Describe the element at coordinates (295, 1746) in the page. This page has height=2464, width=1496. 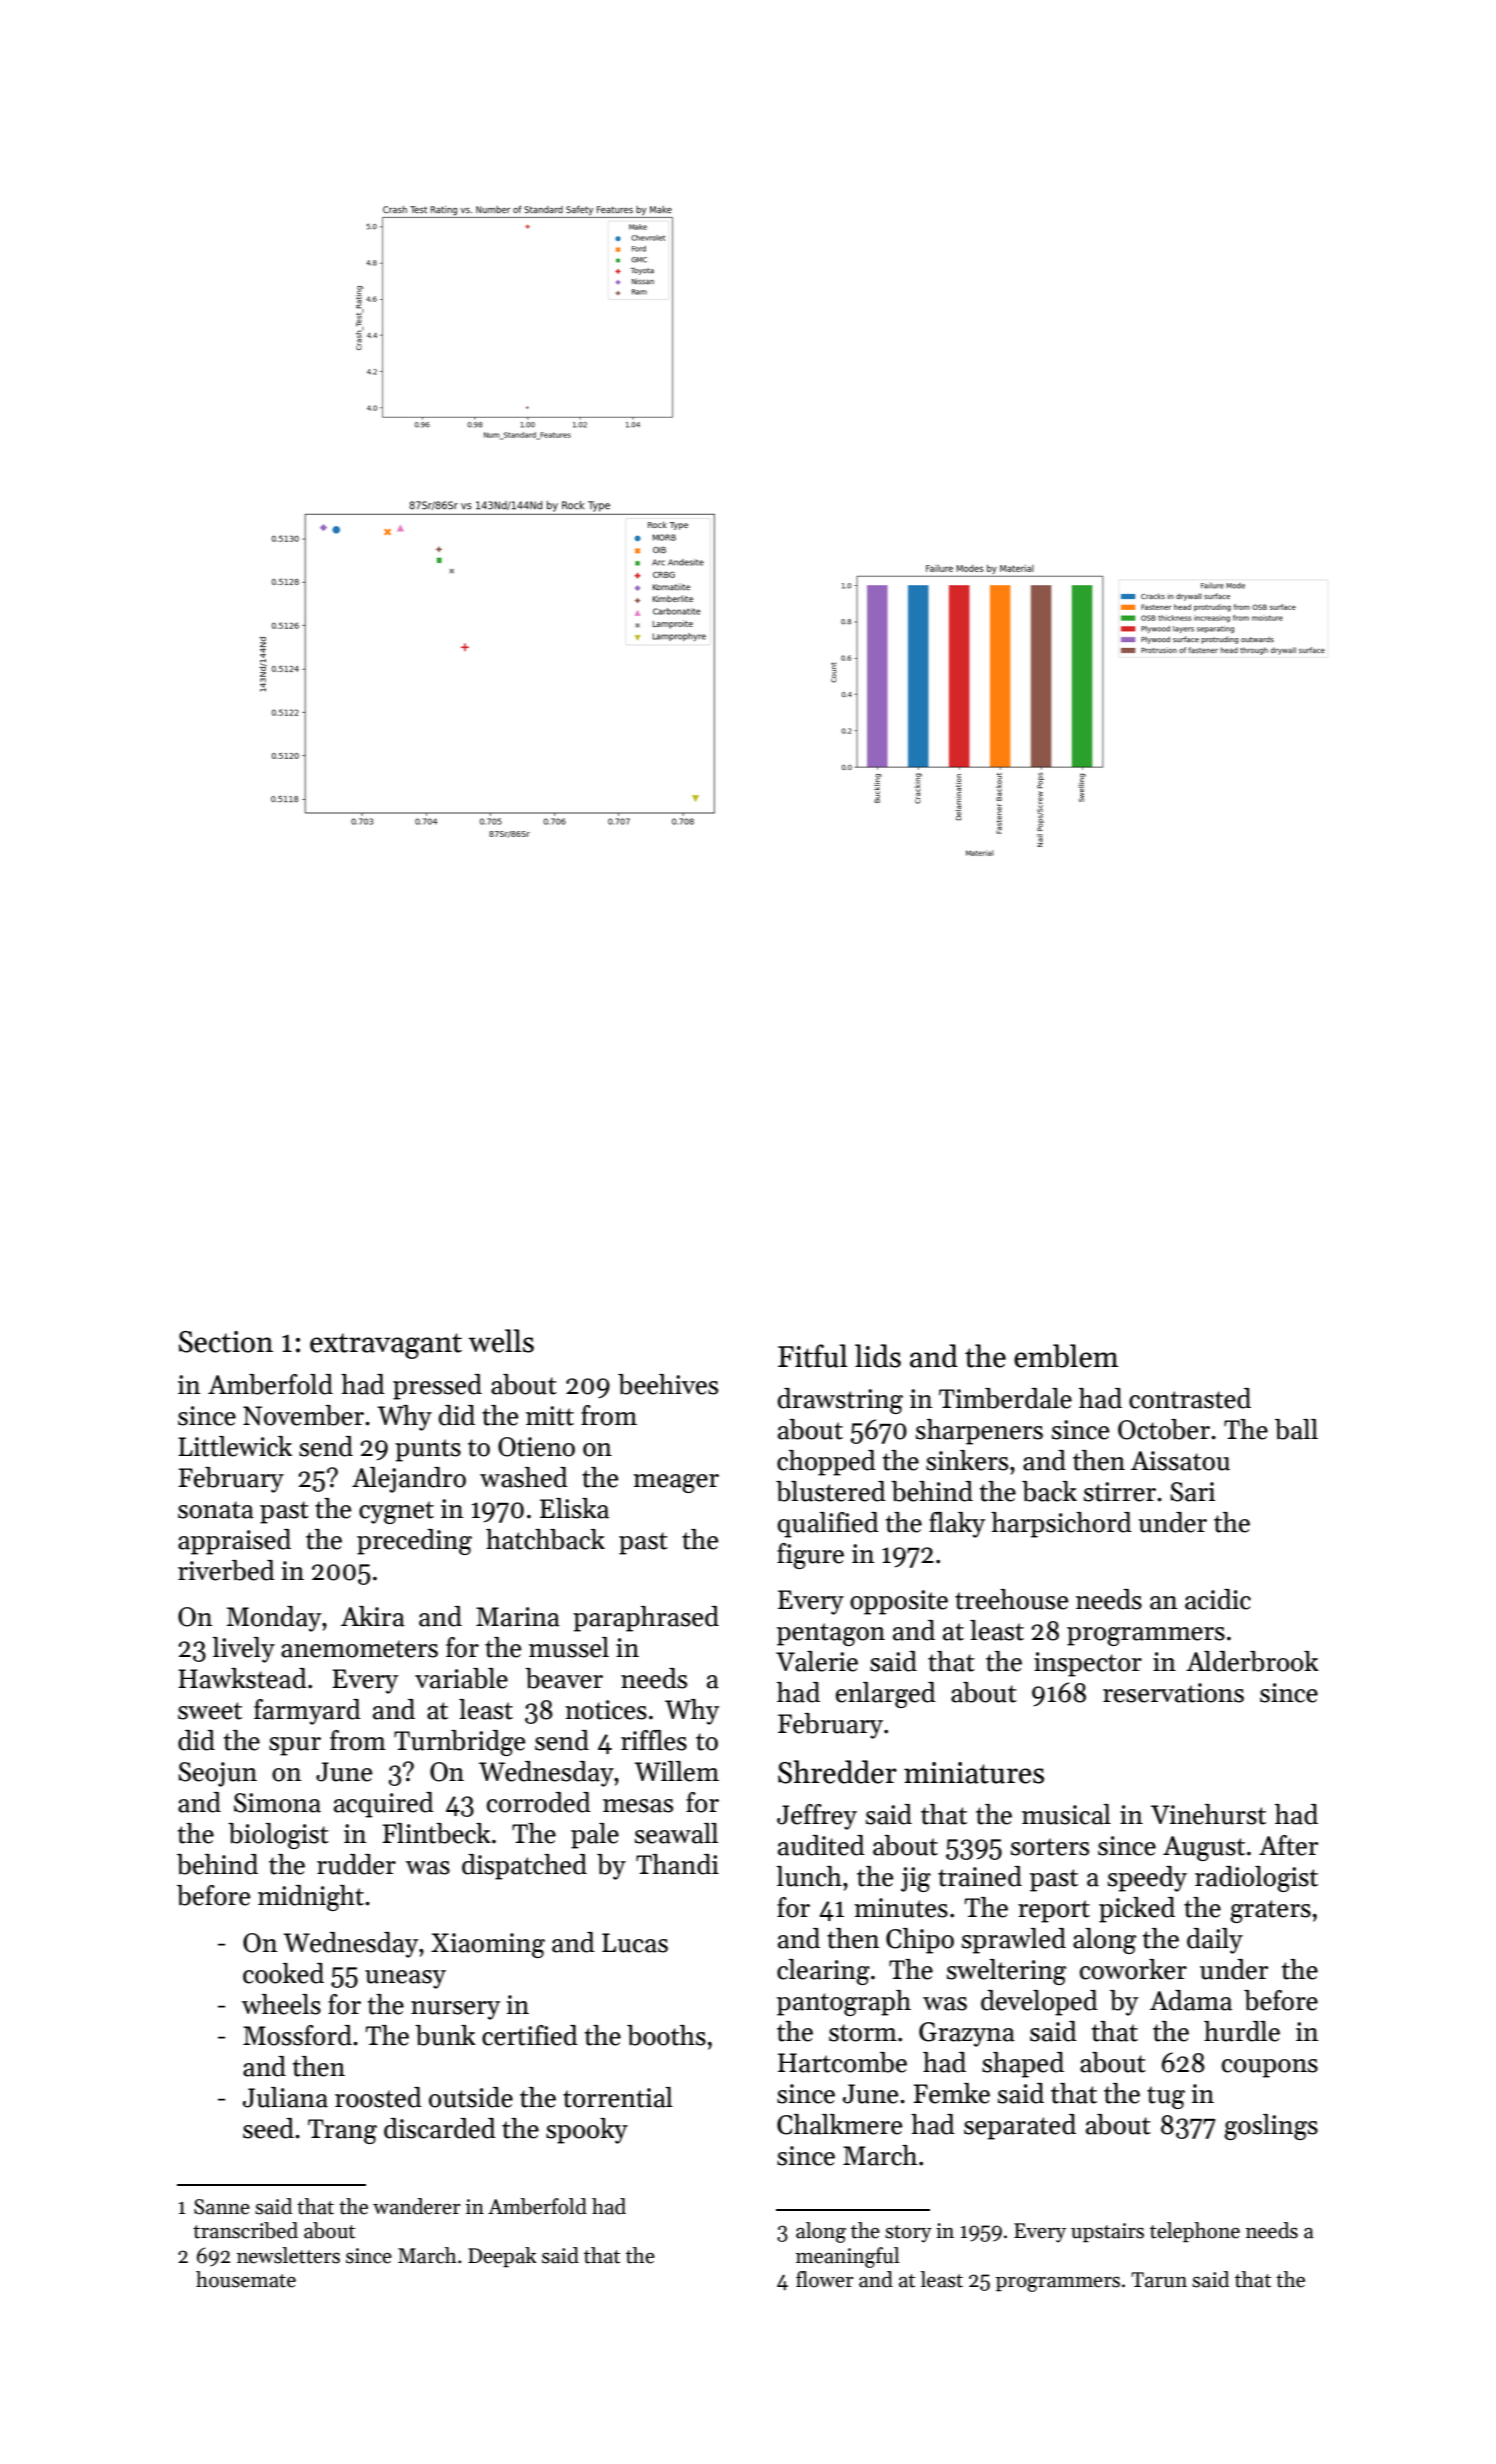
I see `spur` at that location.
